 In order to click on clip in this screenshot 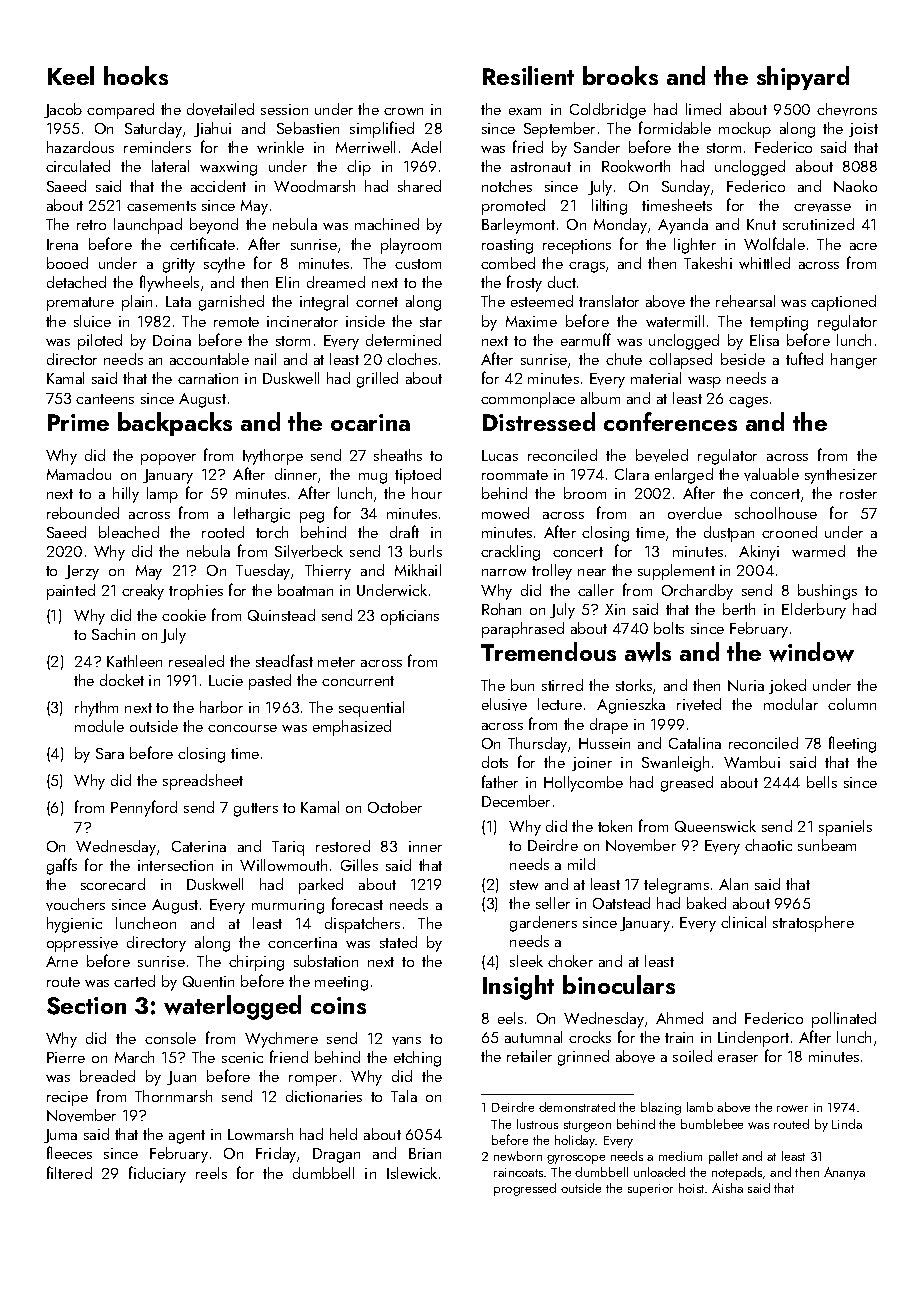, I will do `click(359, 168)`.
